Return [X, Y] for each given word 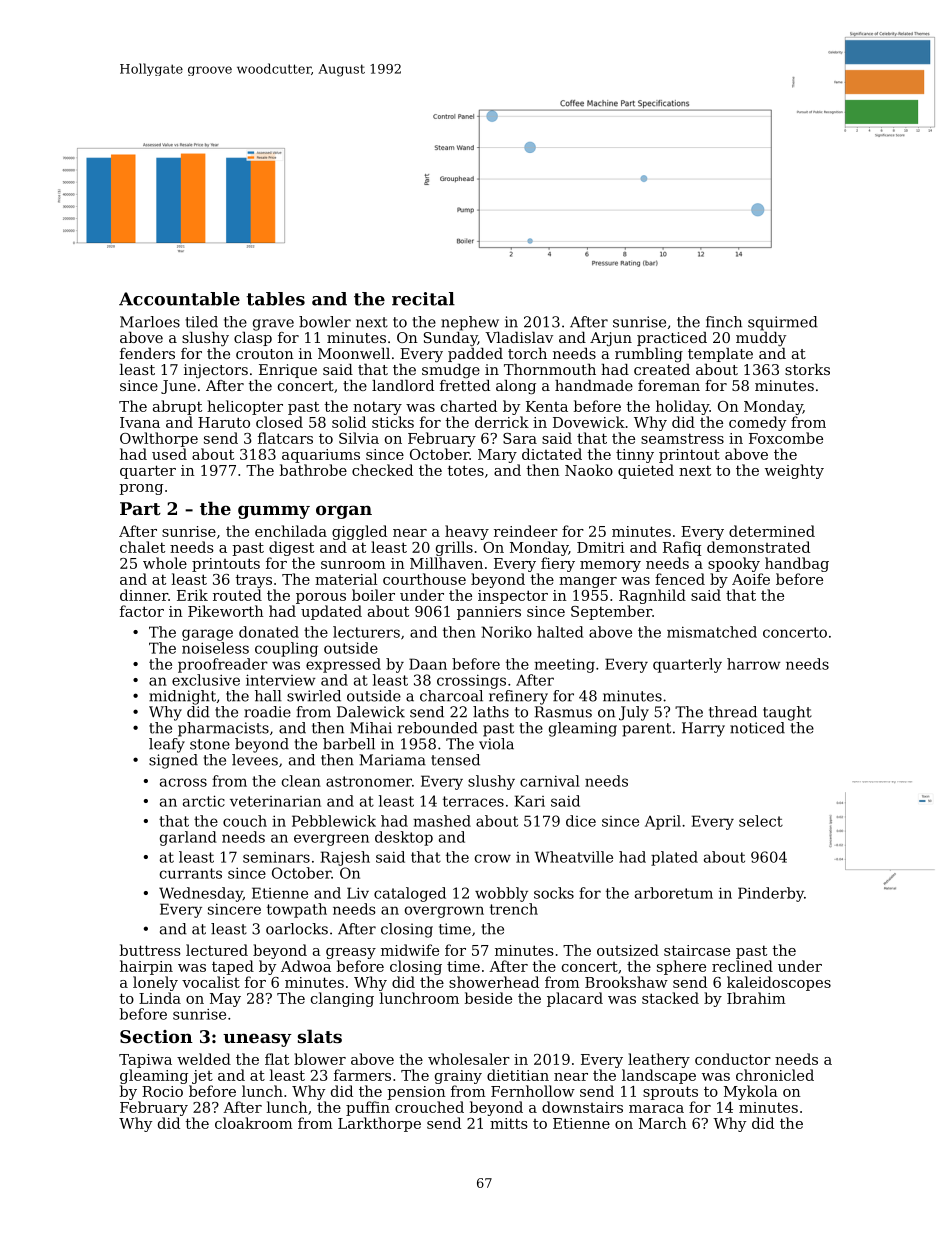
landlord [403, 385]
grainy [458, 1077]
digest [291, 548]
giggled [359, 532]
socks [554, 893]
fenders [147, 353]
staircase [697, 950]
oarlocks [297, 929]
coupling [286, 649]
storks [807, 369]
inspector [513, 597]
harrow [754, 664]
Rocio [162, 1091]
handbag [797, 564]
